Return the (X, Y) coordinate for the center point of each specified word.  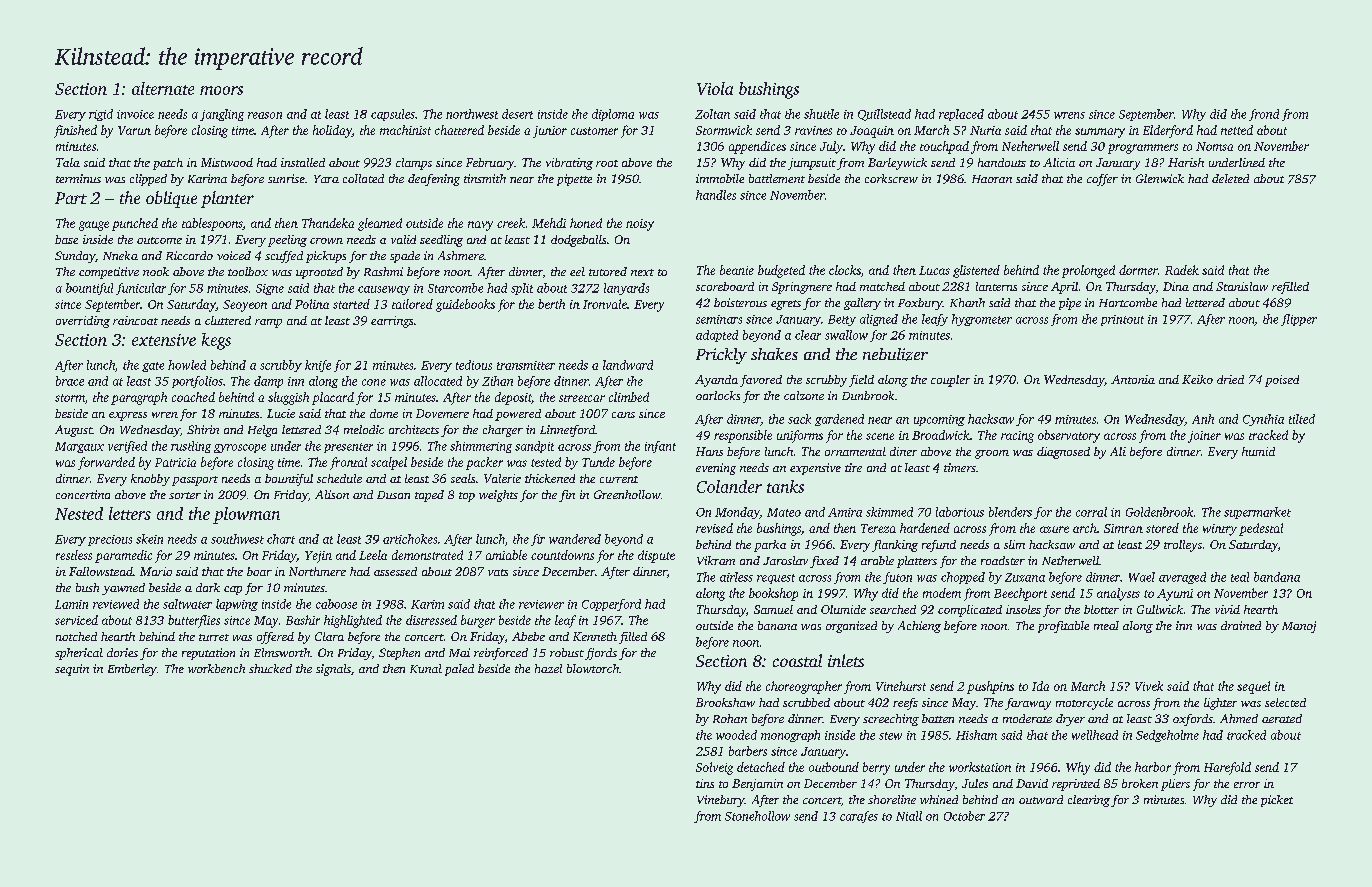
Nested (79, 513)
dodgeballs (578, 241)
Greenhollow (627, 494)
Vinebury (721, 801)
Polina (312, 304)
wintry (1220, 530)
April (1064, 288)
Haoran (992, 179)
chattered (459, 130)
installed (303, 162)
